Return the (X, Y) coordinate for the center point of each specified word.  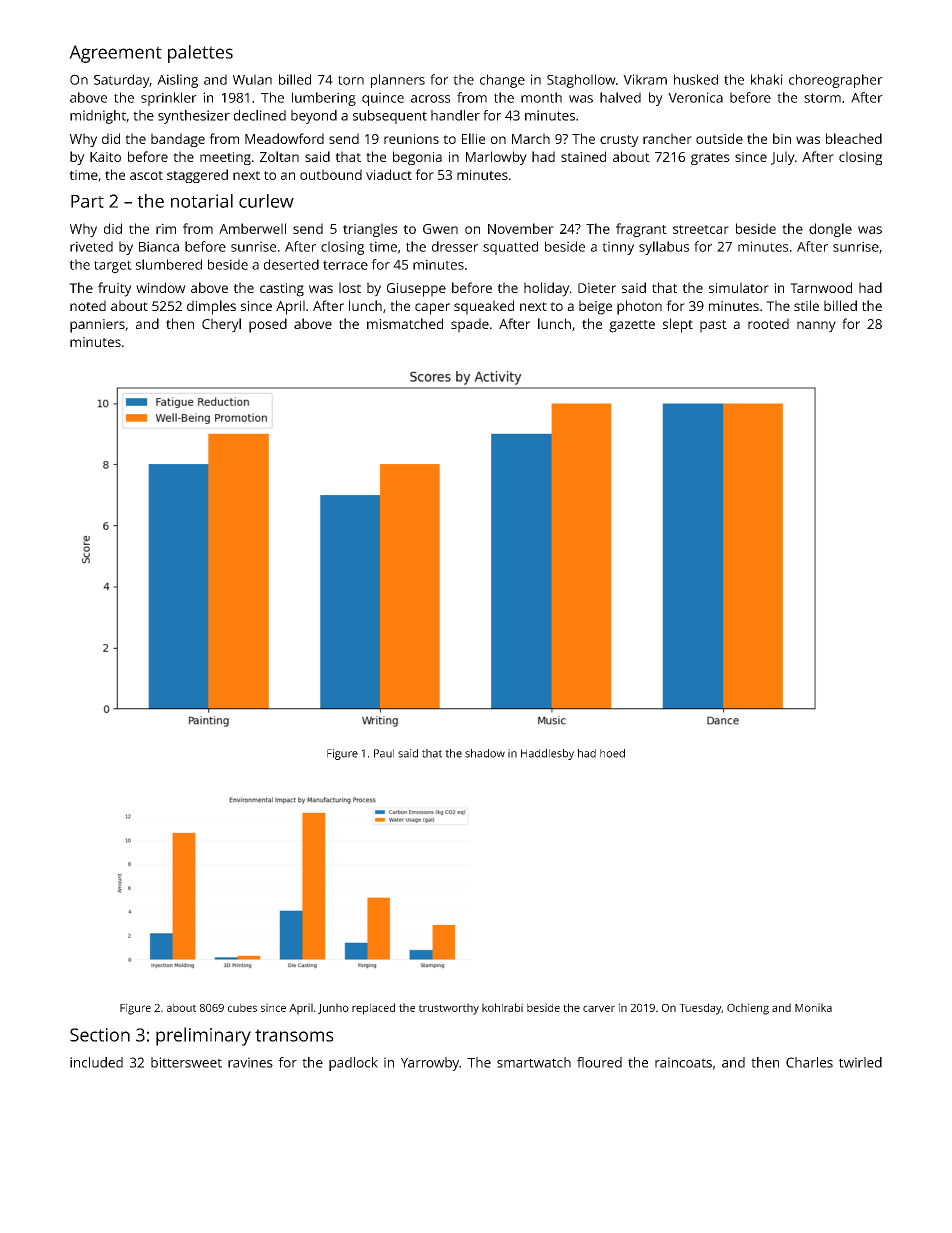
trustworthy (449, 1009)
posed (268, 325)
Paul (384, 753)
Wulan (252, 79)
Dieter (597, 288)
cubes (242, 1007)
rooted (768, 323)
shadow (485, 753)
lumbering (324, 99)
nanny (816, 327)
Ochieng (748, 1009)
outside (719, 138)
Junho (333, 1008)
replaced (373, 1009)
